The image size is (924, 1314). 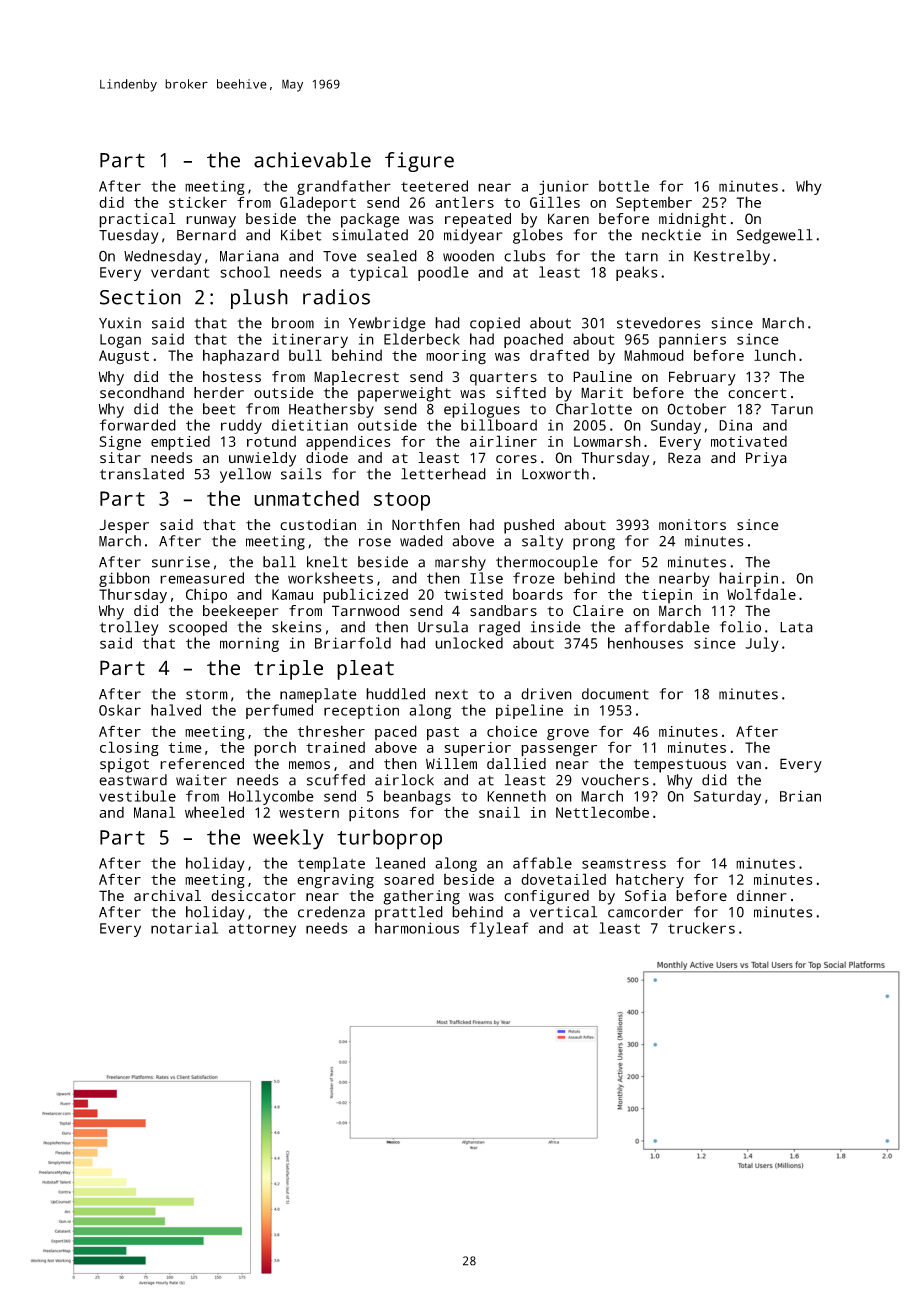 I want to click on stevedores, so click(x=658, y=323).
